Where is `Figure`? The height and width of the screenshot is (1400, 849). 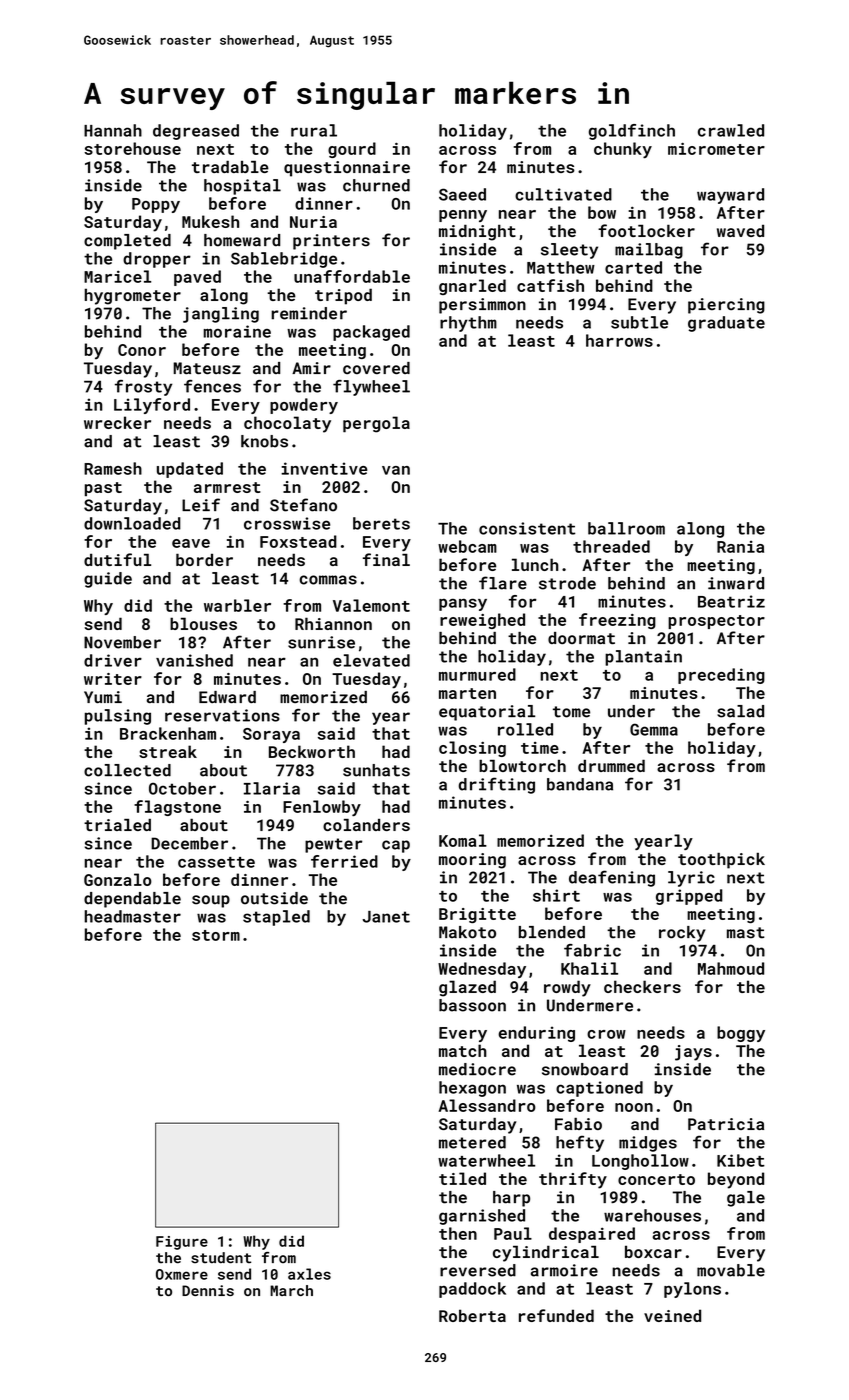 Figure is located at coordinates (182, 1243).
